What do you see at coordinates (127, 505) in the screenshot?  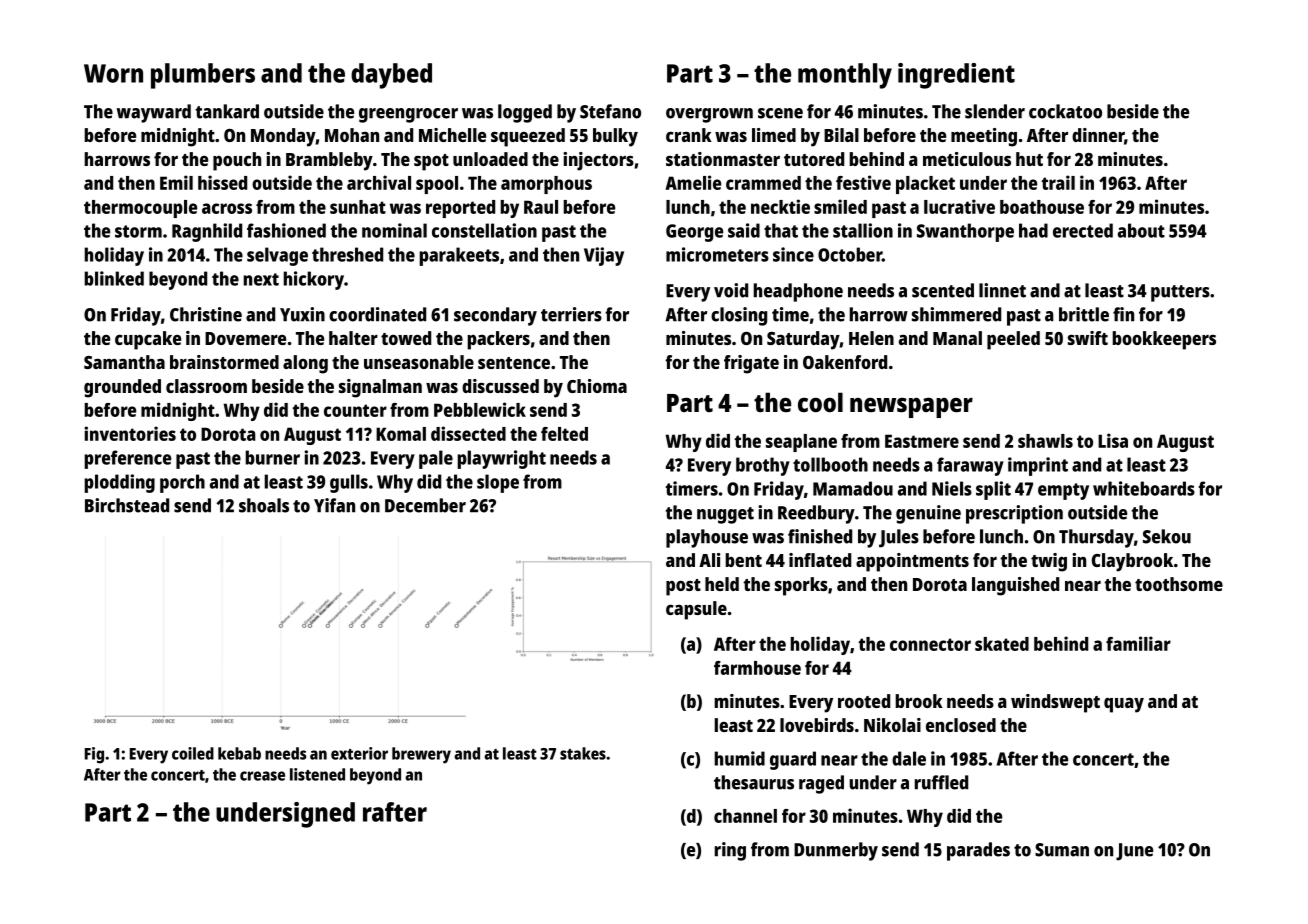 I see `Birchstead` at bounding box center [127, 505].
